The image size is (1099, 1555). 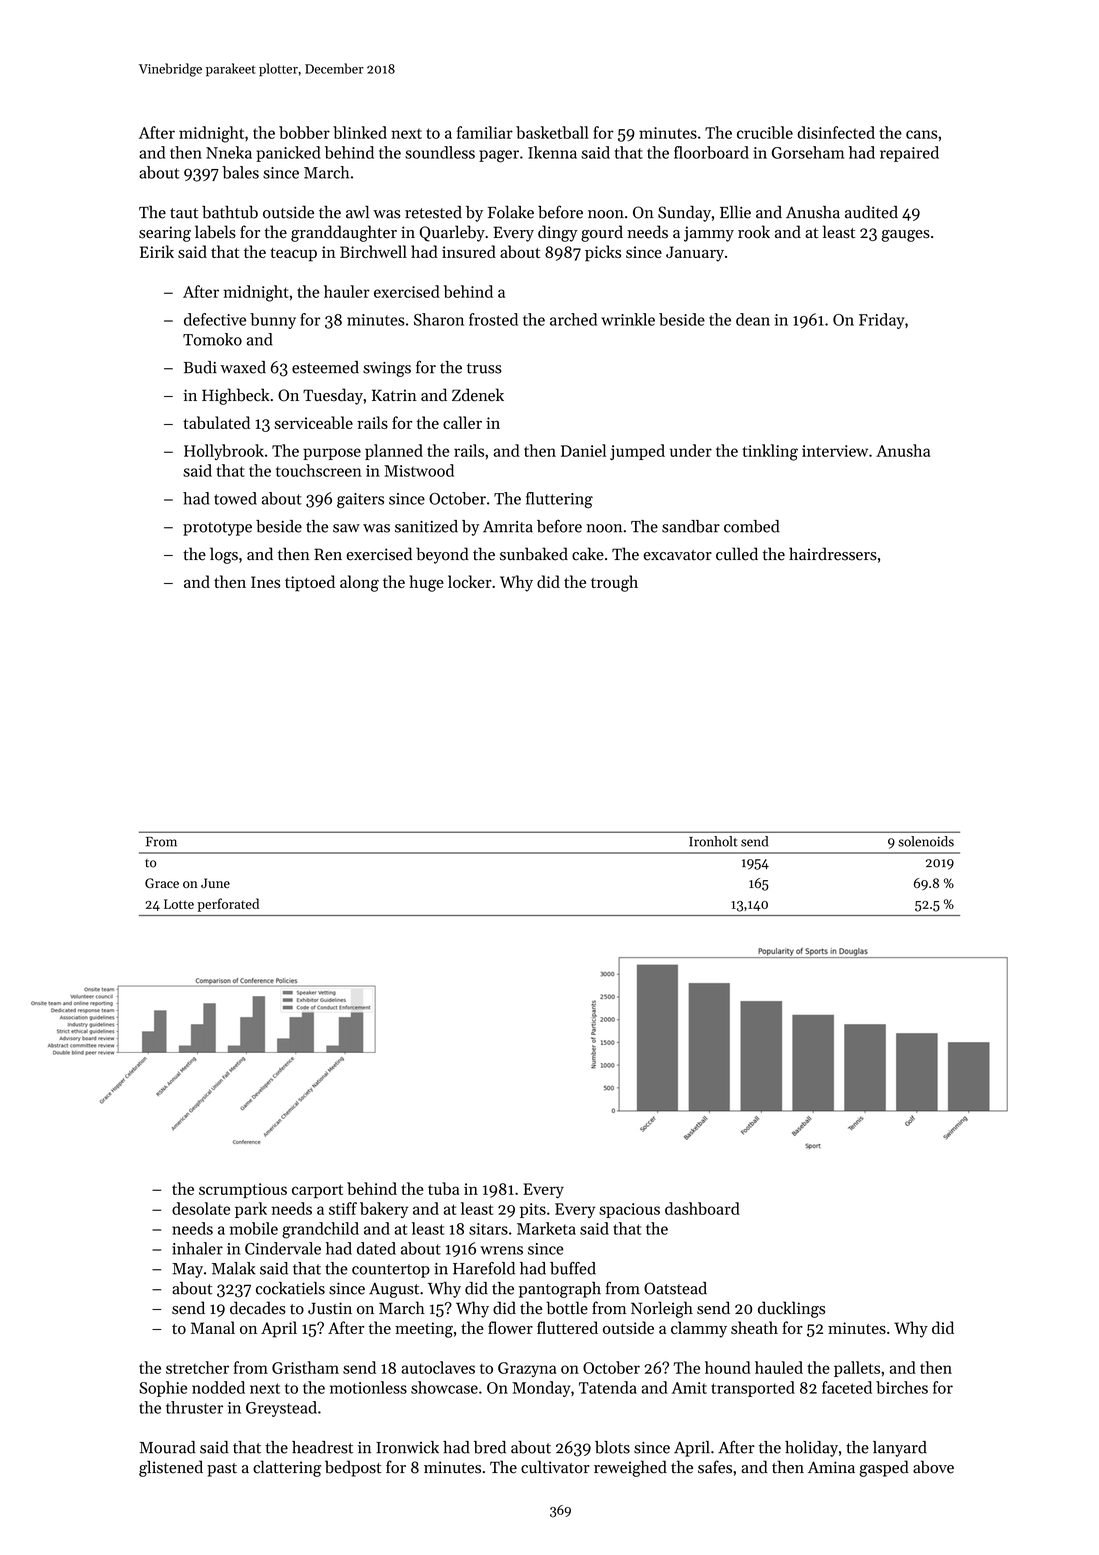 What do you see at coordinates (753, 319) in the screenshot?
I see `dean` at bounding box center [753, 319].
